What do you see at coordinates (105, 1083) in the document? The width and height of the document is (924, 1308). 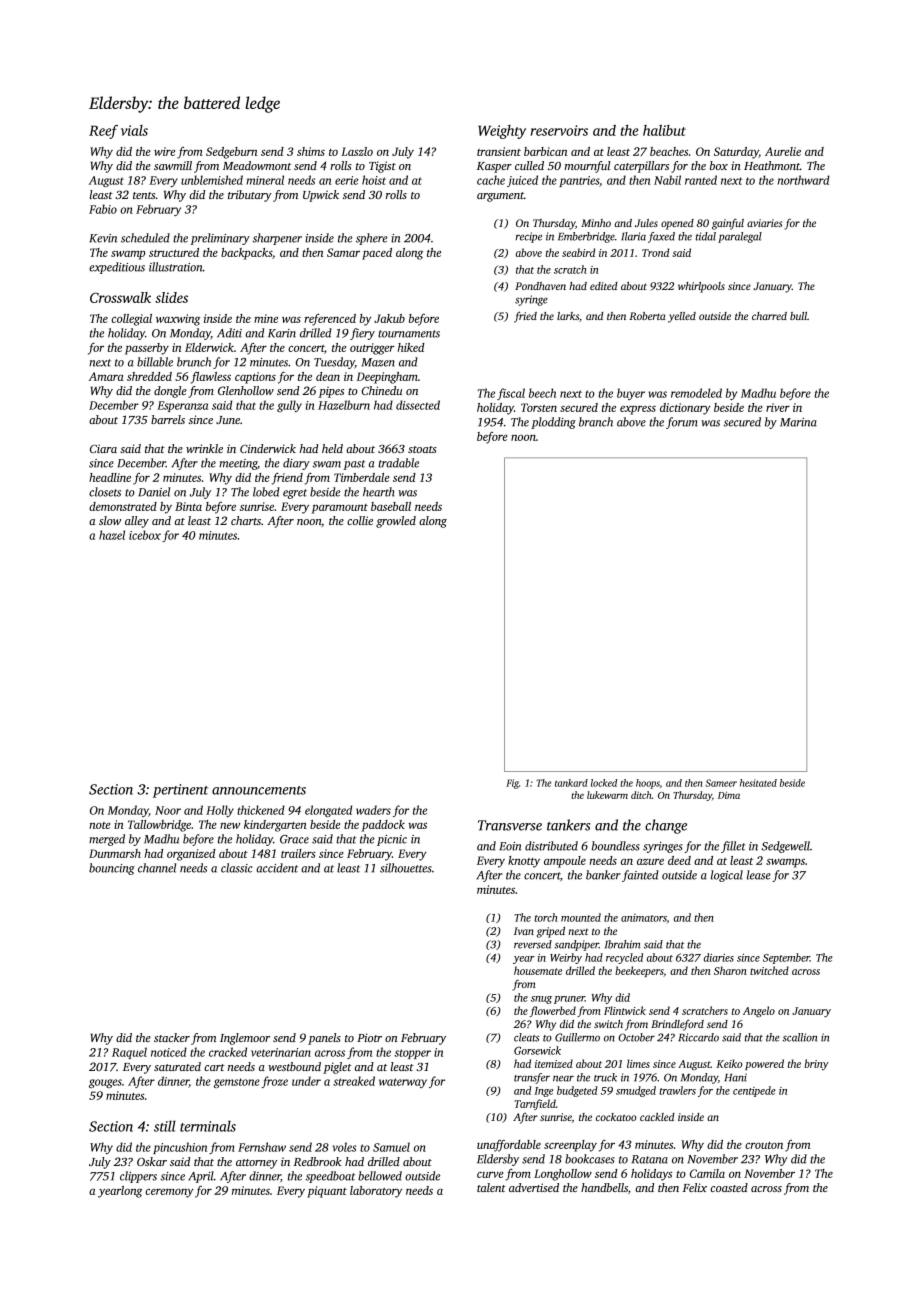 I see `gouges` at bounding box center [105, 1083].
